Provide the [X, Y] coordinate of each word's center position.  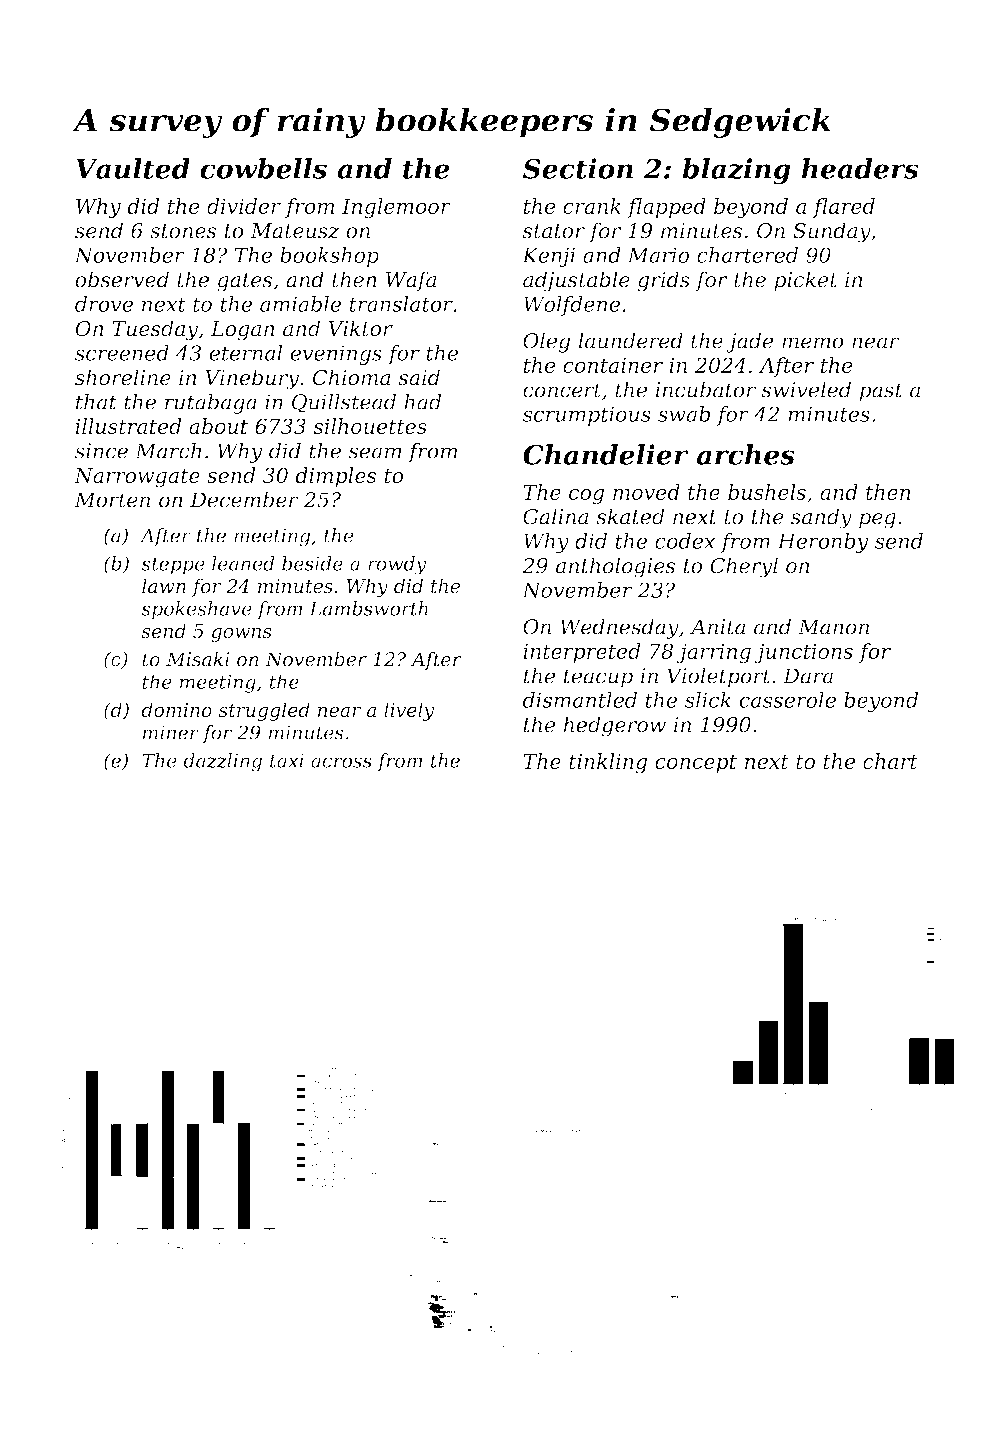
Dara [808, 676]
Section [578, 168]
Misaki [198, 659]
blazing [736, 171]
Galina [556, 516]
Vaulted [133, 168]
